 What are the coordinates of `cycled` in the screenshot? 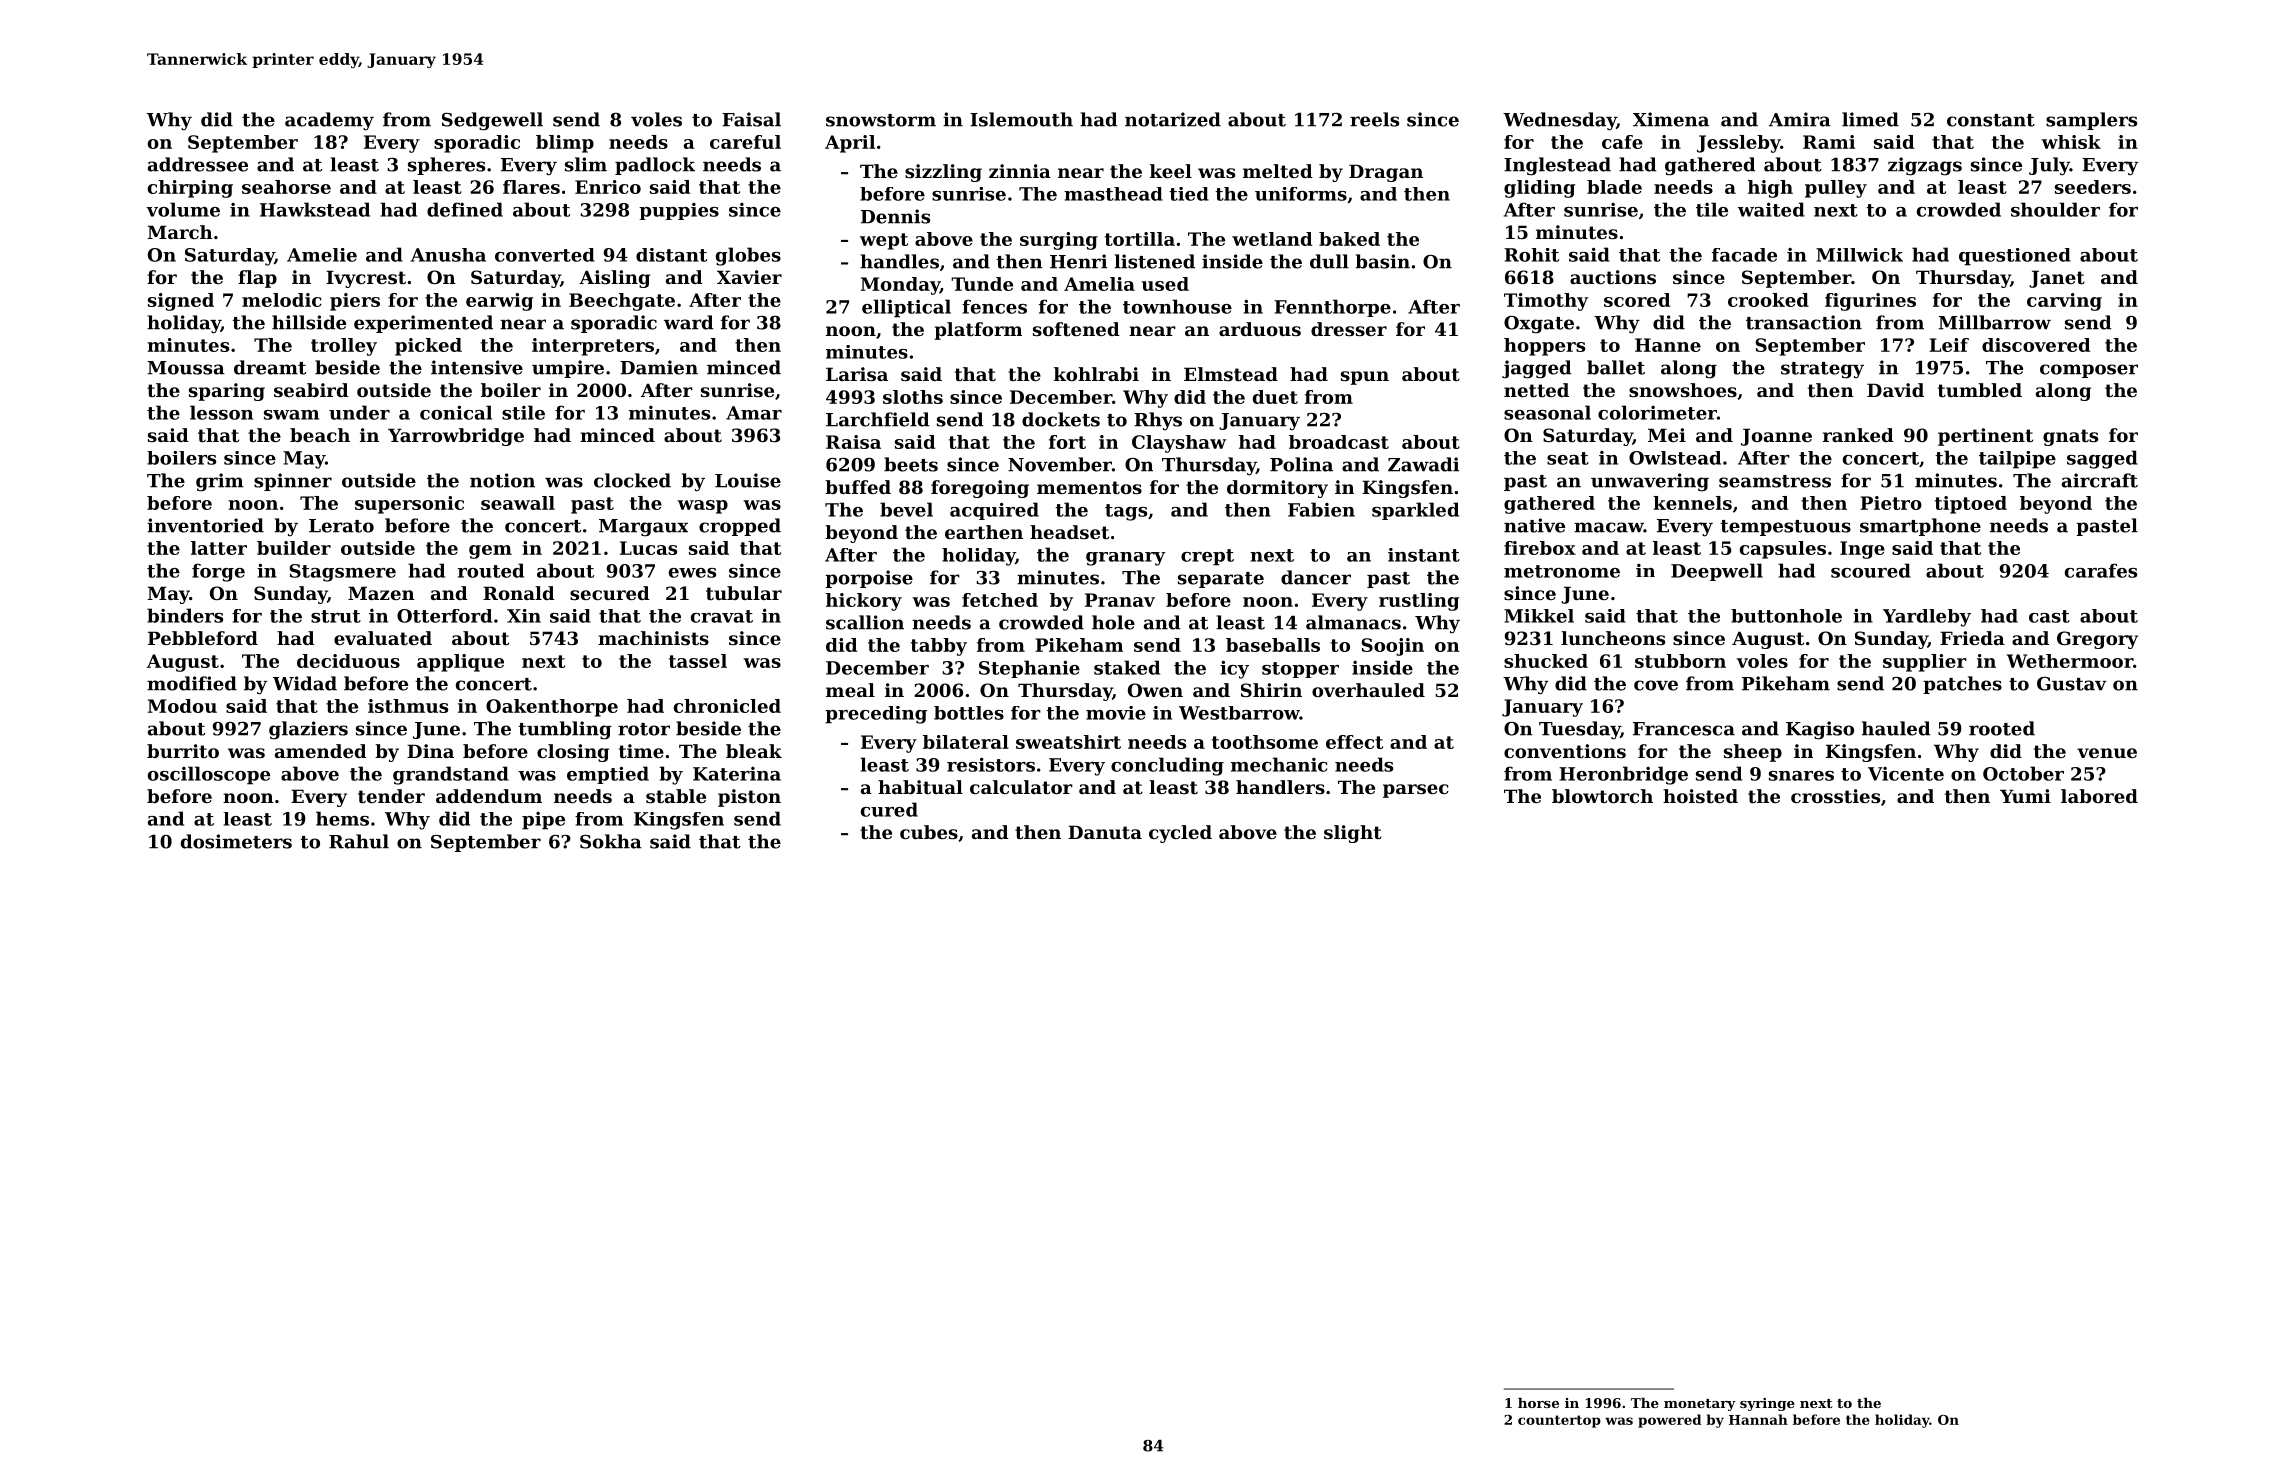 It's located at (1180, 834).
